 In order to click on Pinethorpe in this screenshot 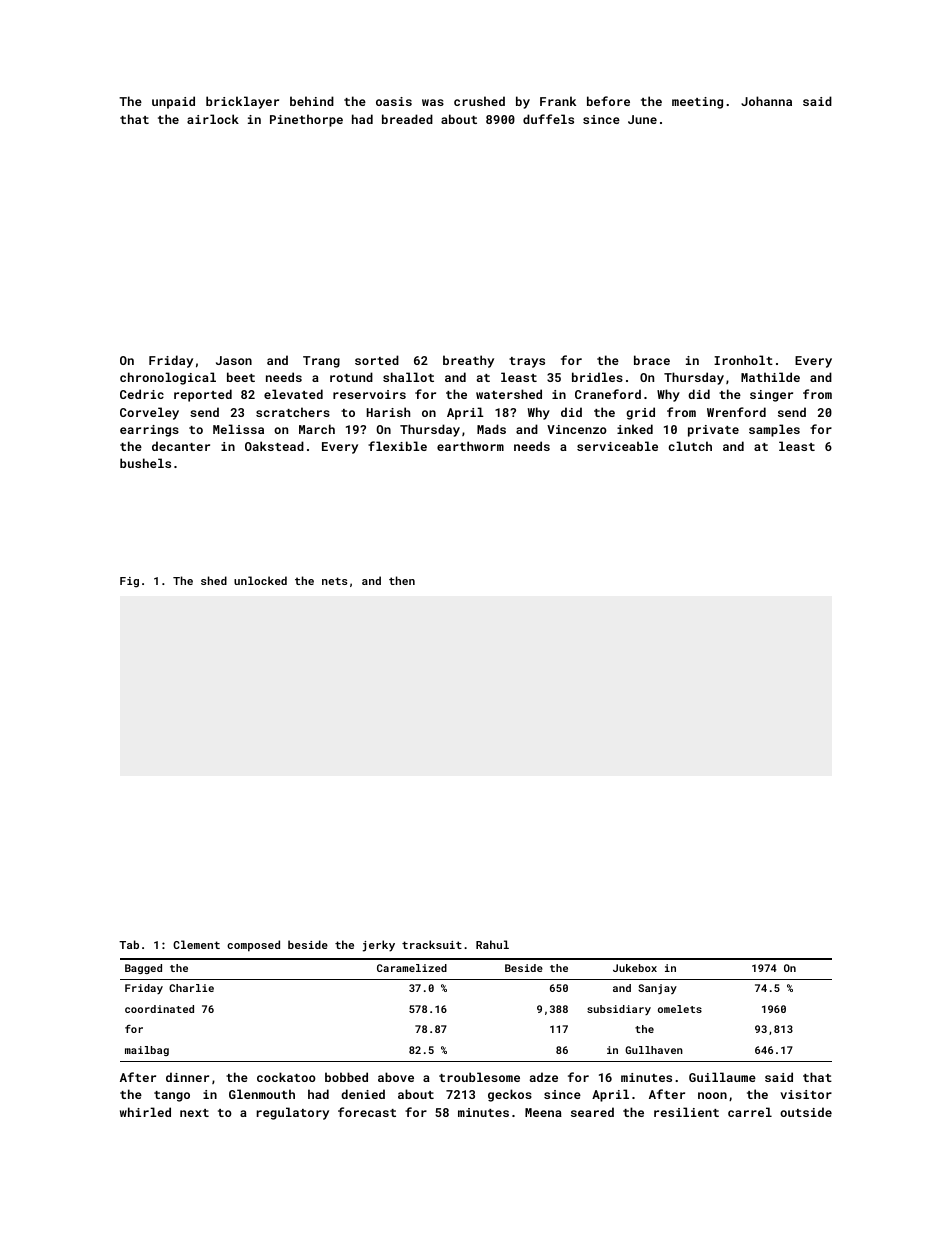, I will do `click(306, 120)`.
